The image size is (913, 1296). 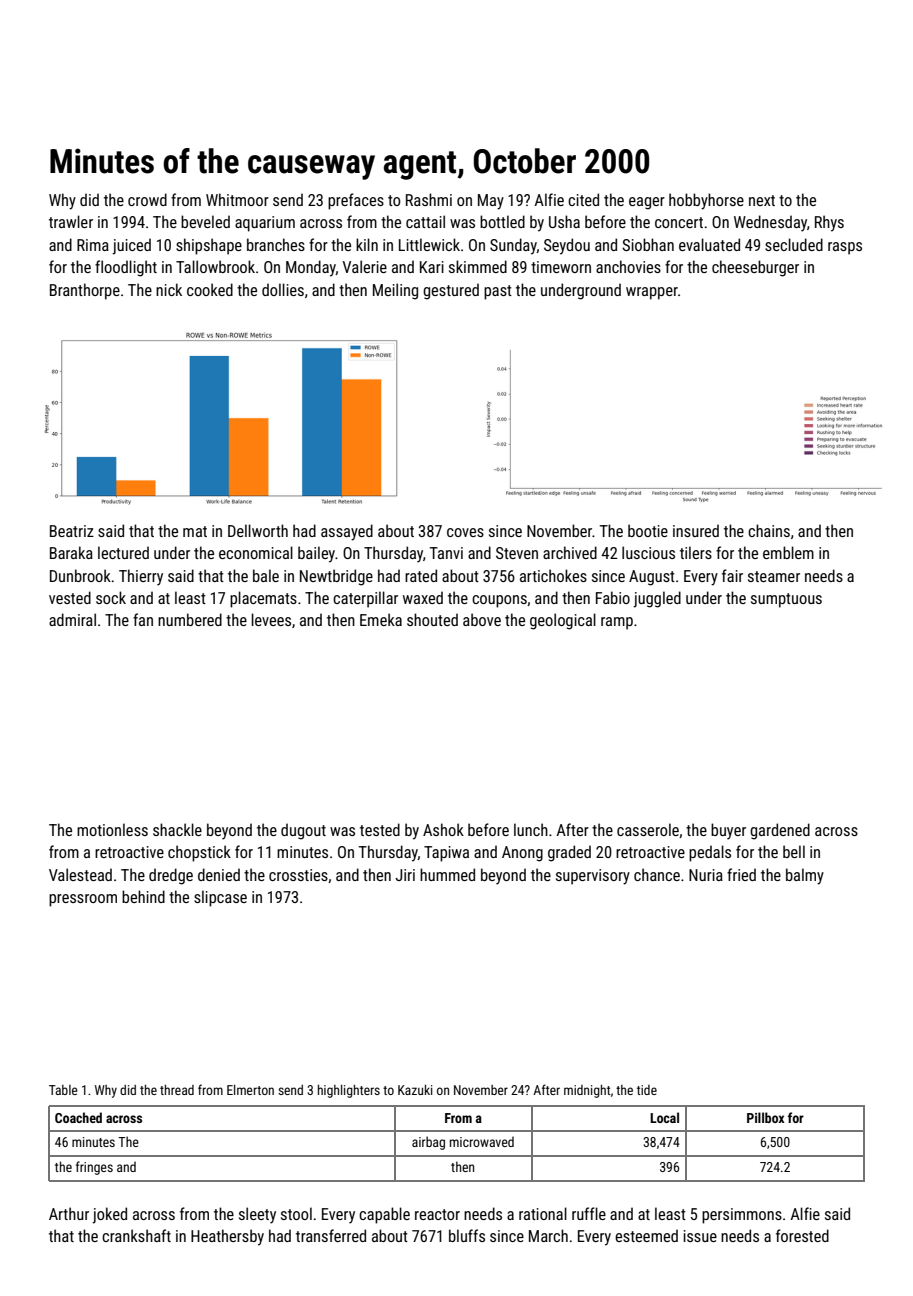 What do you see at coordinates (805, 876) in the document?
I see `balmy` at bounding box center [805, 876].
